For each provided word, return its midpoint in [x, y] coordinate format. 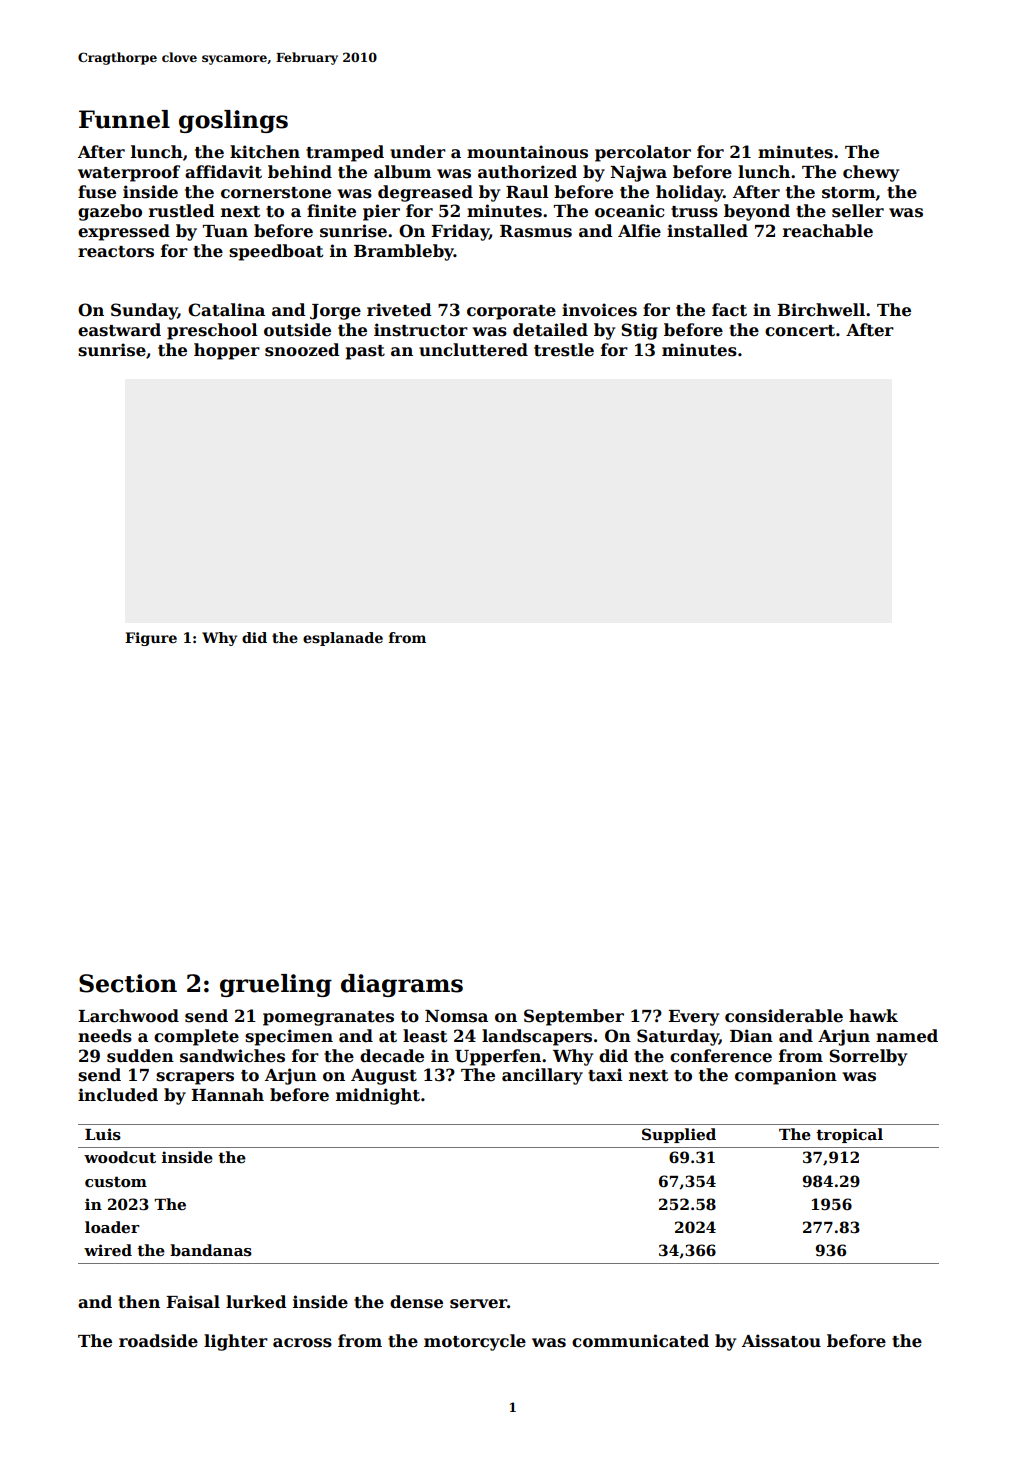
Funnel [124, 119]
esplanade [343, 639]
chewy [871, 173]
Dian [751, 1036]
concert [800, 331]
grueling [276, 985]
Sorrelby [868, 1057]
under [418, 152]
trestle [564, 350]
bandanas [211, 1250]
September [574, 1017]
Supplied [679, 1135]
